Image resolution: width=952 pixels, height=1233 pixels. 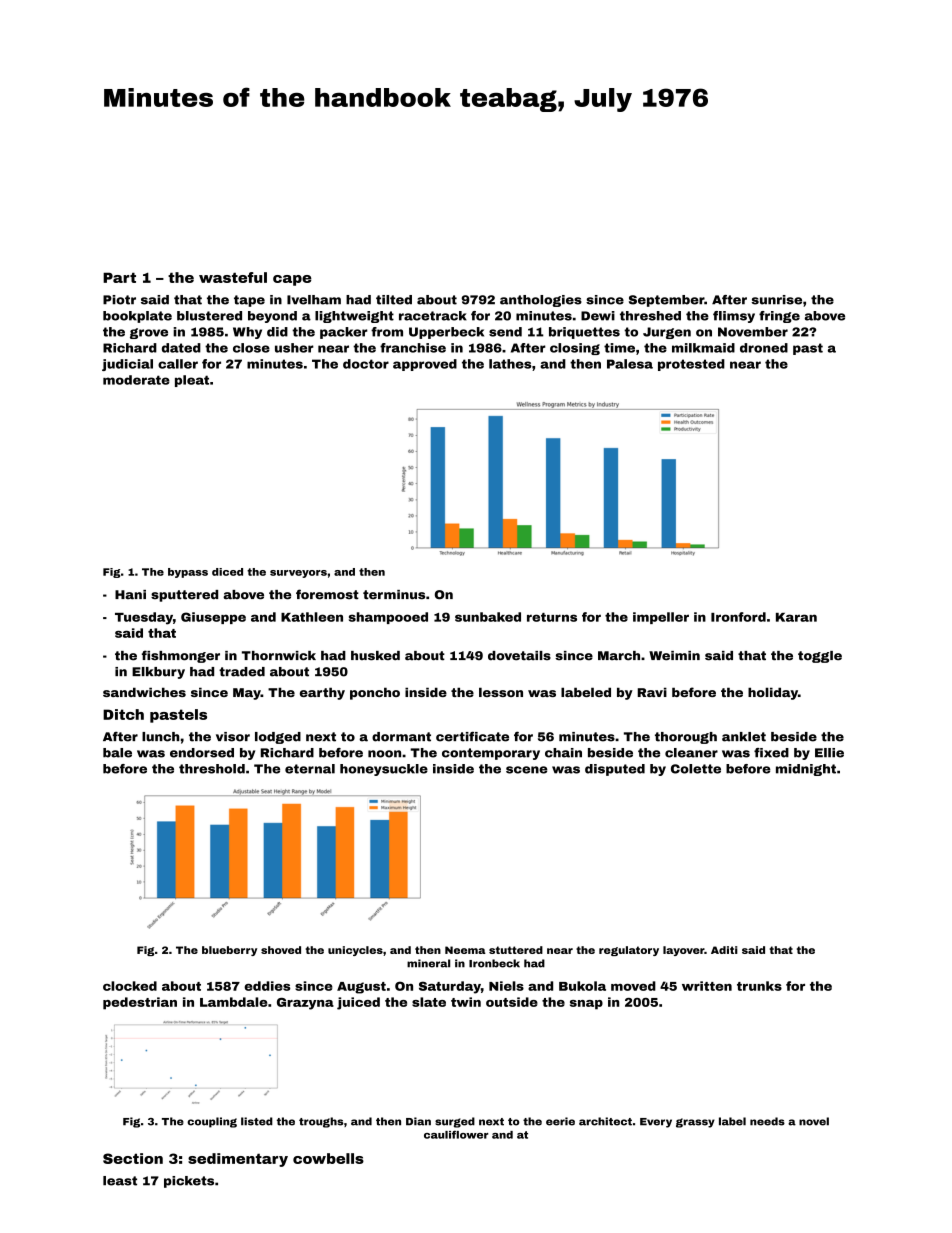 What do you see at coordinates (181, 348) in the screenshot?
I see `dated` at bounding box center [181, 348].
